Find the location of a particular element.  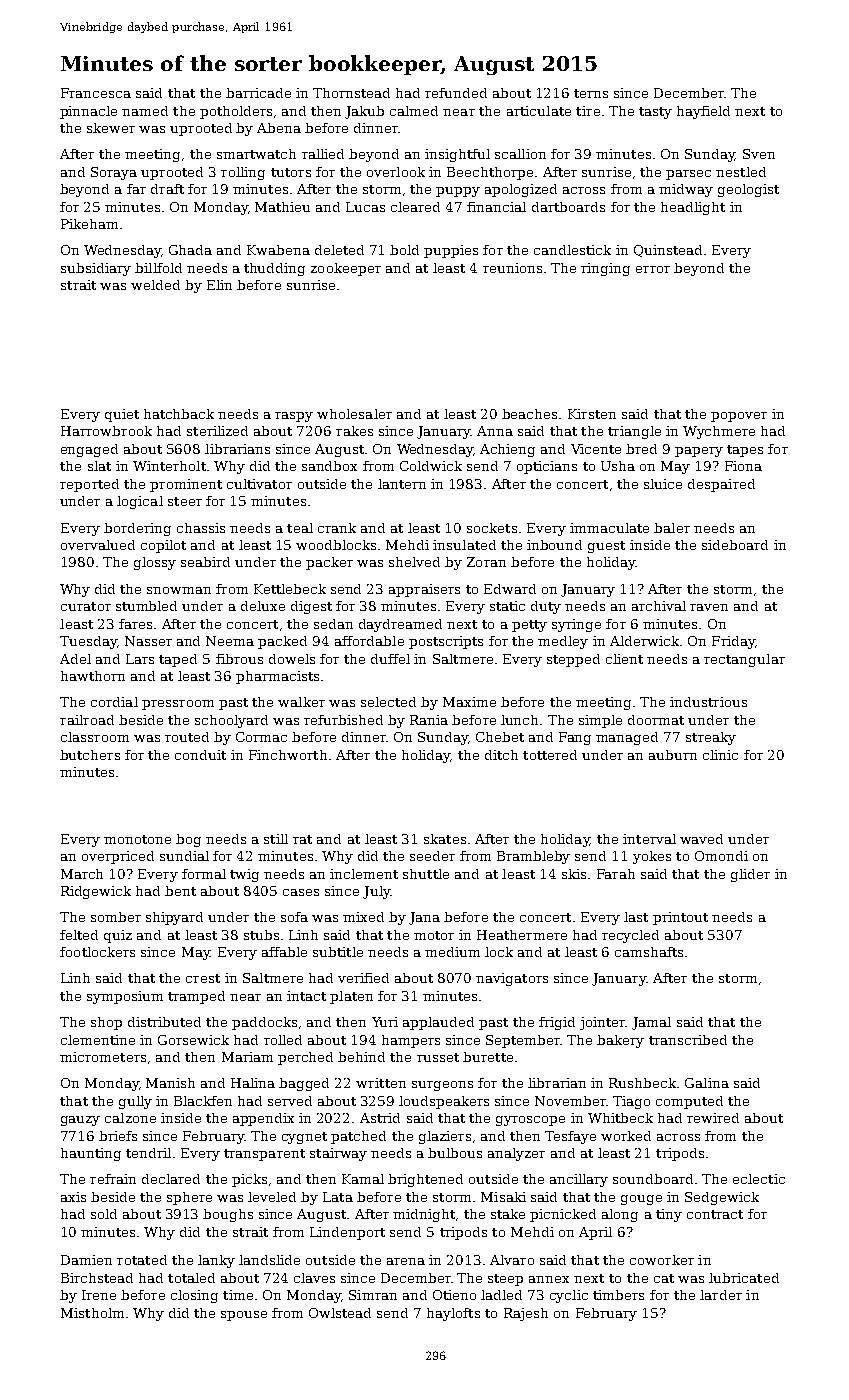

symposium is located at coordinates (125, 997).
